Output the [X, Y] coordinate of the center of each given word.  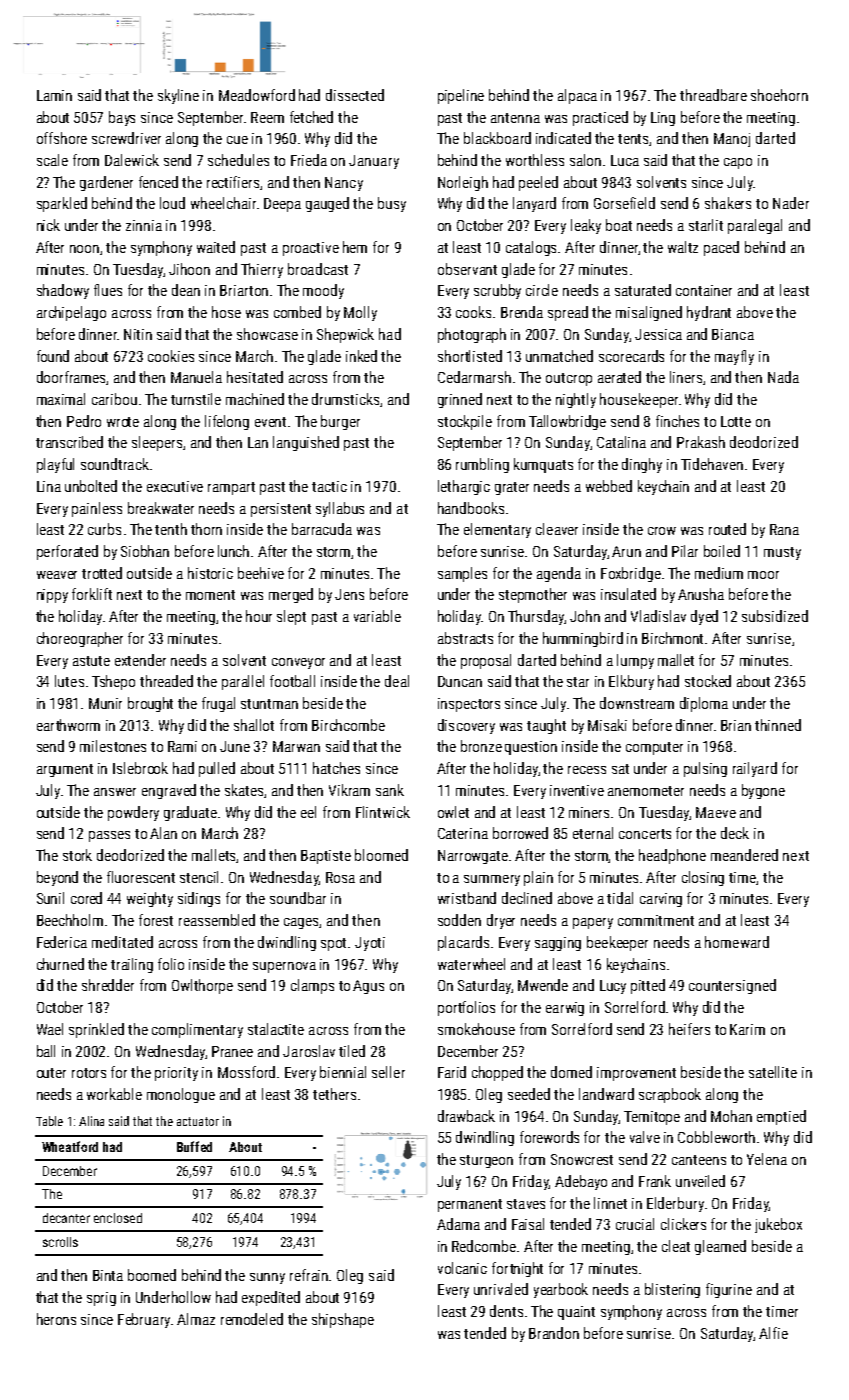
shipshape [343, 1320]
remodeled [252, 1319]
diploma [704, 704]
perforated [67, 552]
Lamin [54, 95]
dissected [355, 95]
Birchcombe [348, 725]
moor [763, 575]
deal [397, 681]
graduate [190, 813]
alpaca [577, 96]
